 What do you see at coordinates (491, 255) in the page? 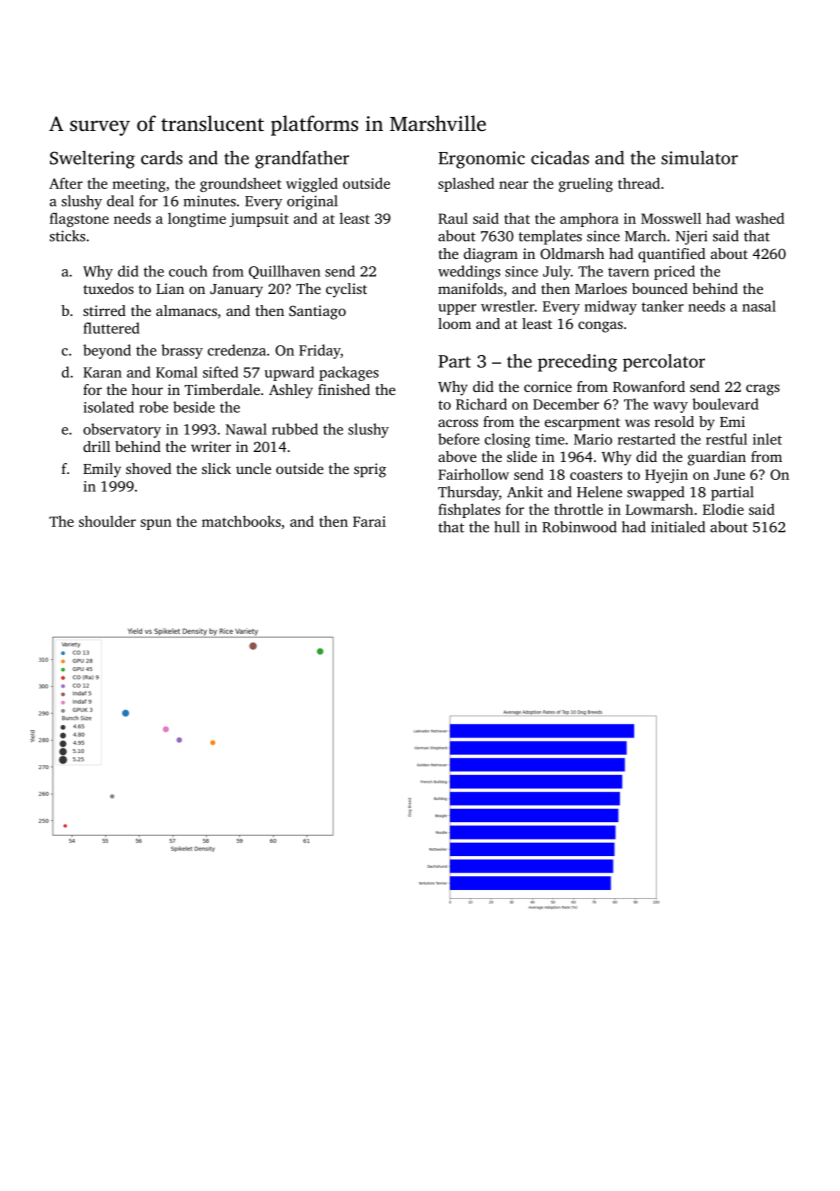
I see `diagram` at bounding box center [491, 255].
